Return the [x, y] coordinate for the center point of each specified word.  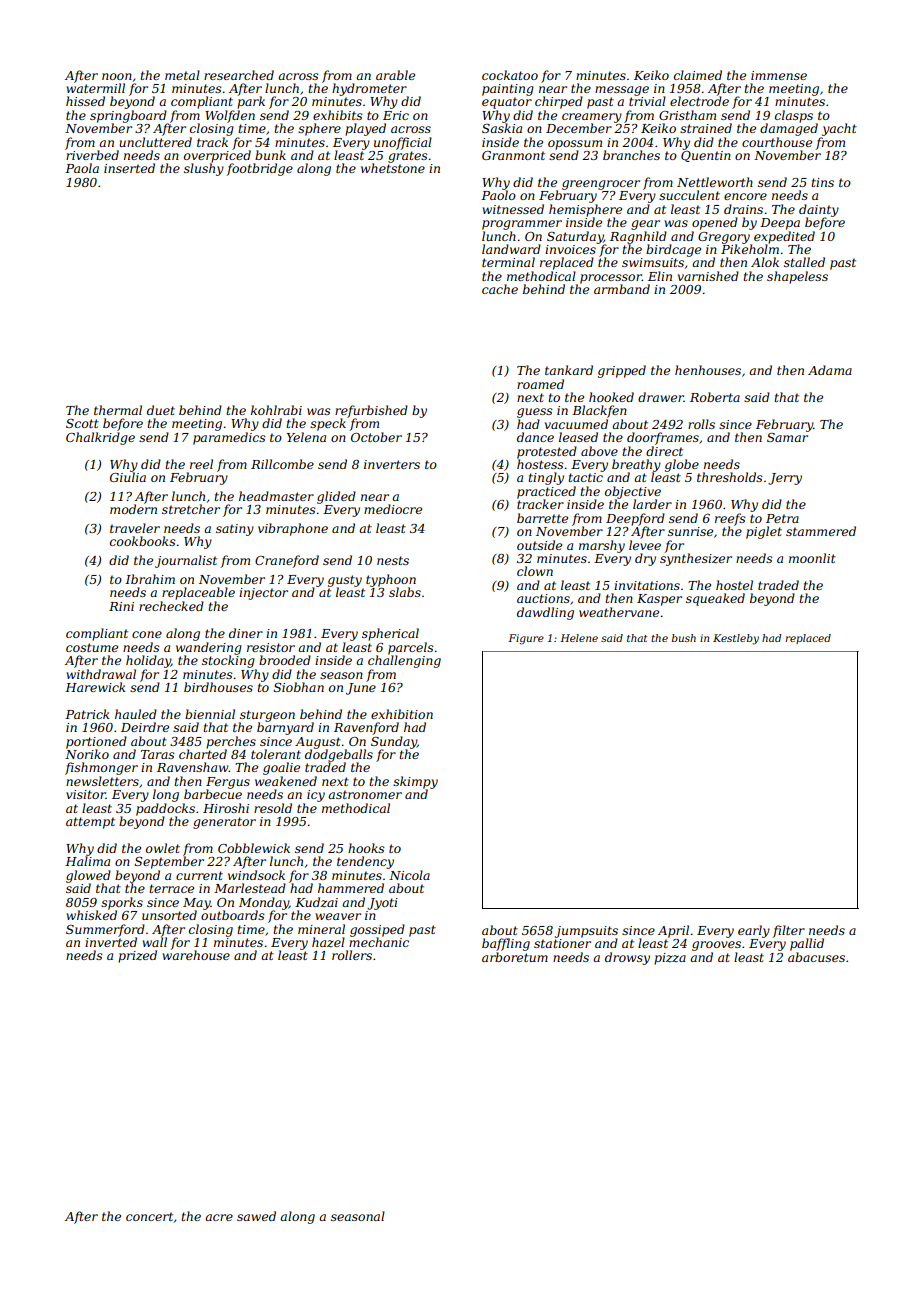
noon [117, 76]
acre [219, 1217]
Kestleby [736, 639]
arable [395, 75]
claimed [698, 75]
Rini [121, 606]
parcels [411, 648]
